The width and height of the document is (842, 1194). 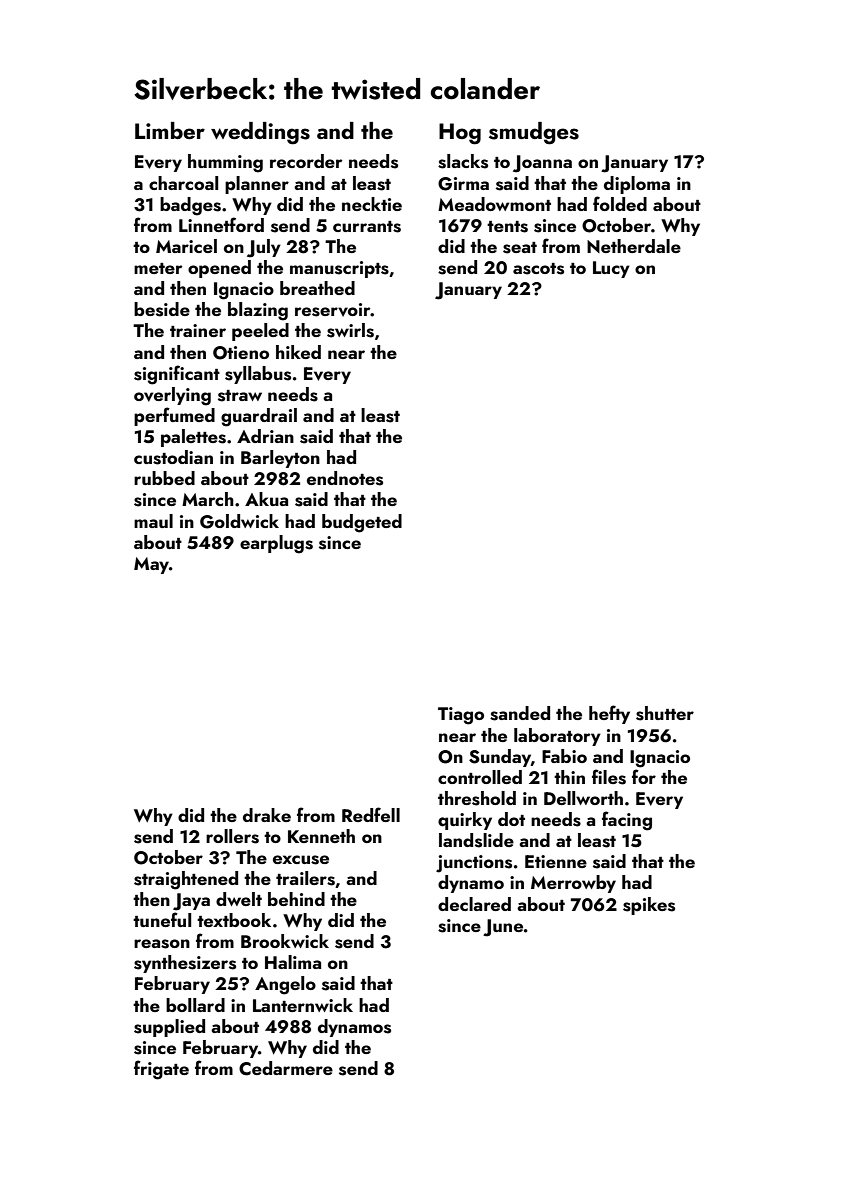 What do you see at coordinates (161, 1070) in the document?
I see `frigate` at bounding box center [161, 1070].
